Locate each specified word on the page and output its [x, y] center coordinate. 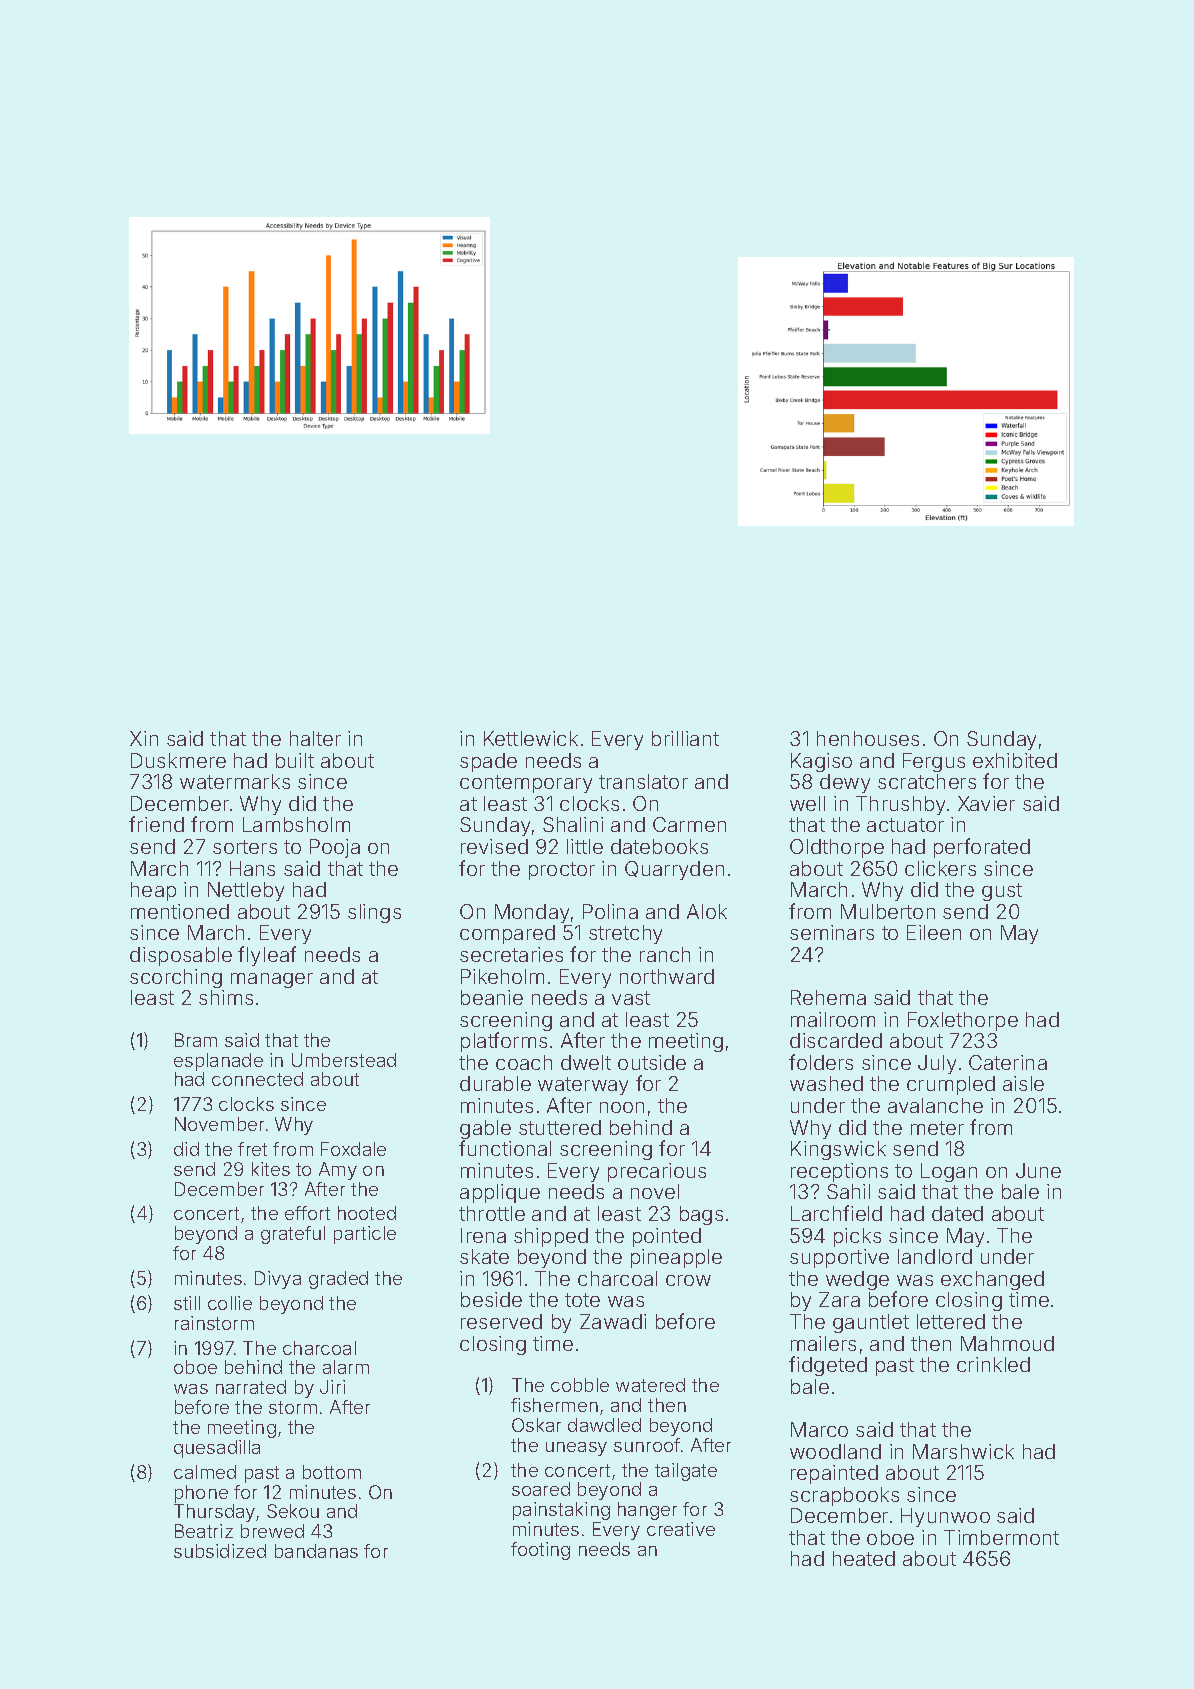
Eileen [934, 932]
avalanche [935, 1105]
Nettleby [246, 891]
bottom [332, 1472]
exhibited [1015, 760]
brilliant [685, 738]
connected [257, 1079]
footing [540, 1551]
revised [494, 846]
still [187, 1303]
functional [505, 1148]
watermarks [235, 781]
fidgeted [828, 1366]
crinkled [993, 1364]
